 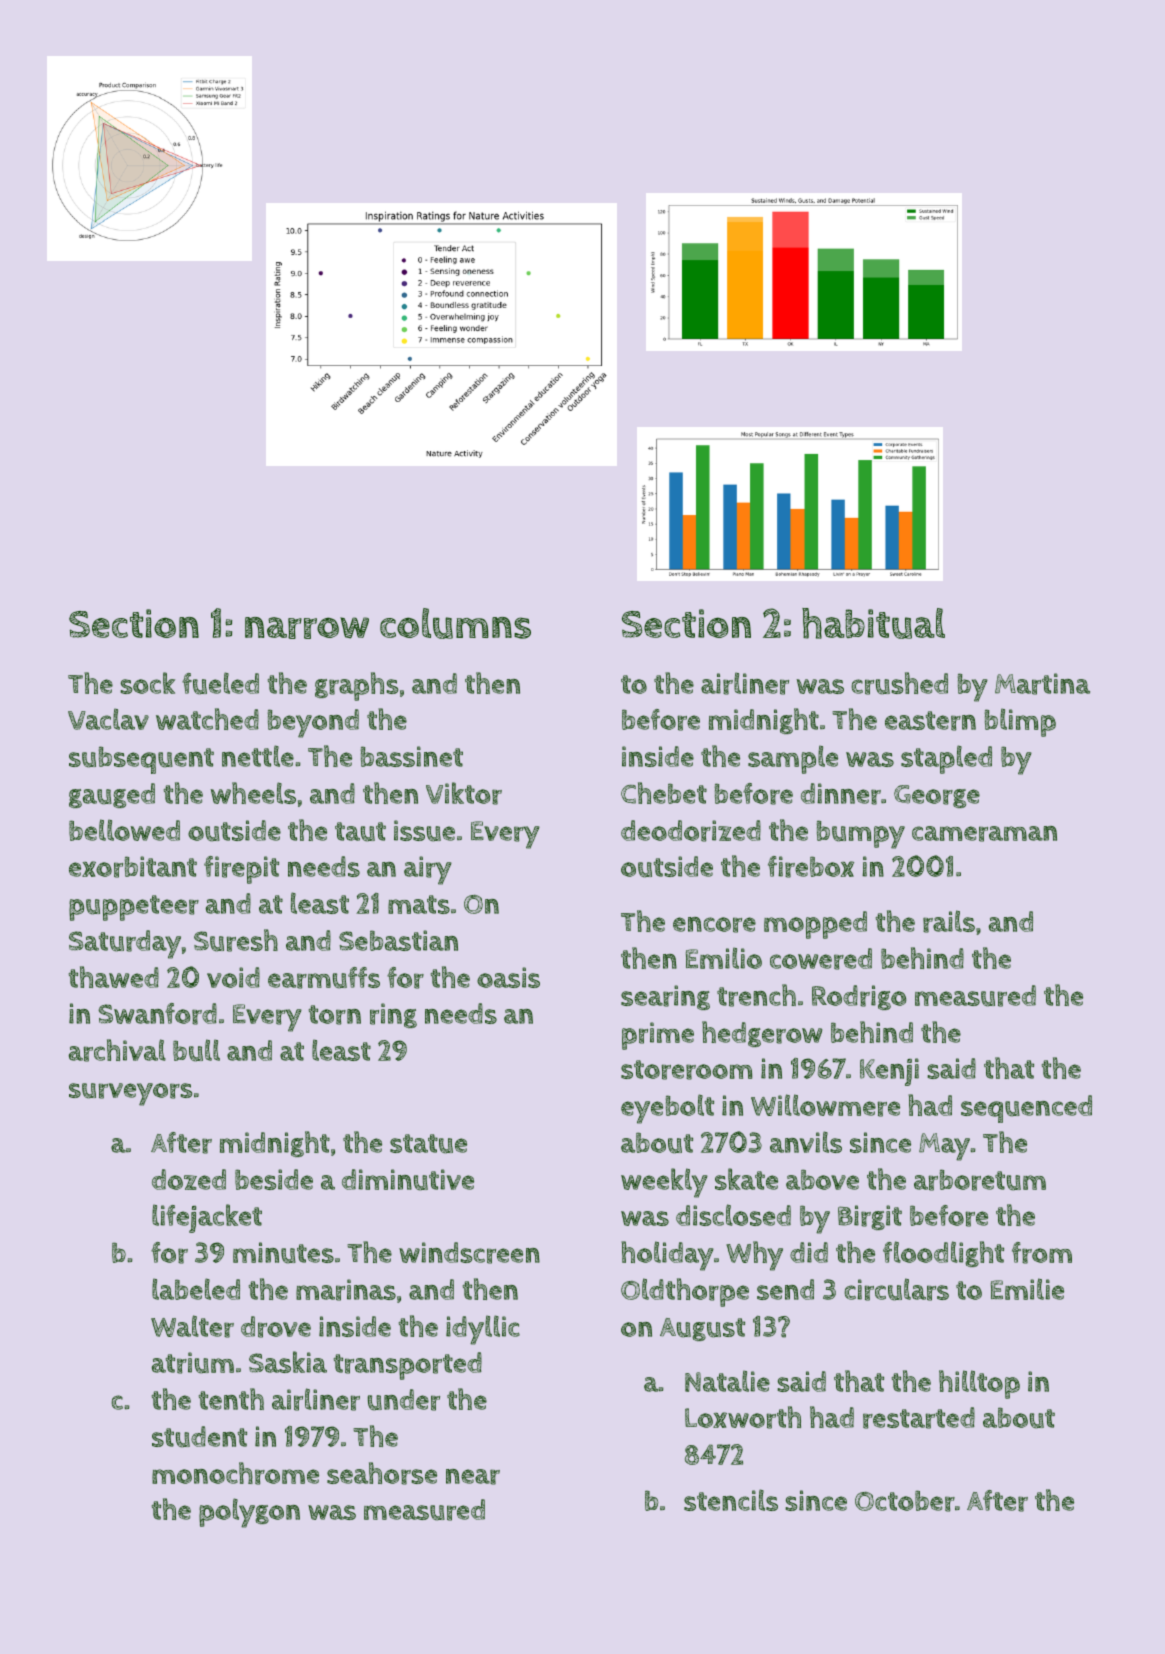 What do you see at coordinates (949, 921) in the page?
I see `rails` at bounding box center [949, 921].
